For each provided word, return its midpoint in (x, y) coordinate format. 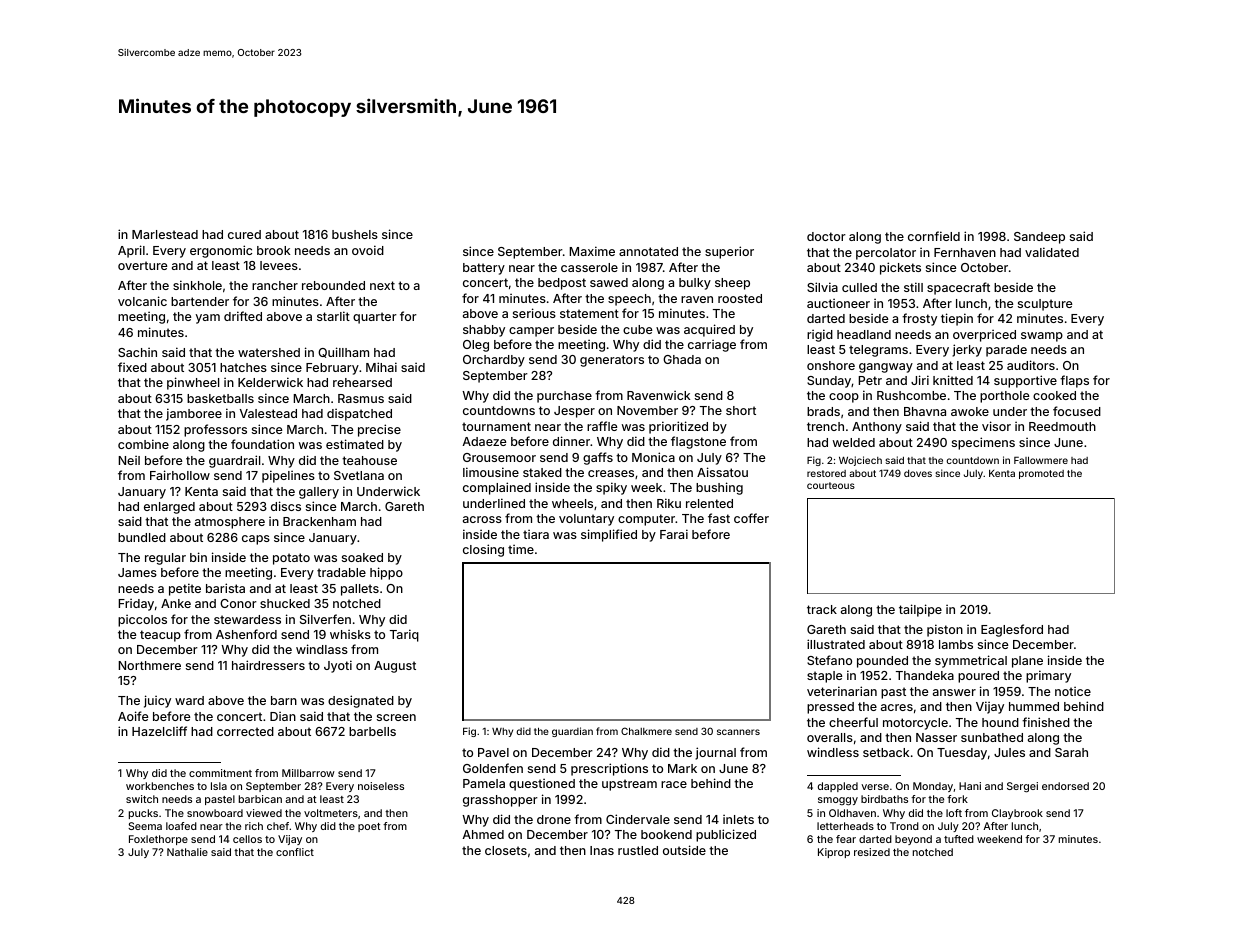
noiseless (381, 786)
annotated (648, 251)
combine (143, 444)
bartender (200, 301)
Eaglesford (1012, 630)
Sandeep (1039, 238)
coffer (751, 518)
